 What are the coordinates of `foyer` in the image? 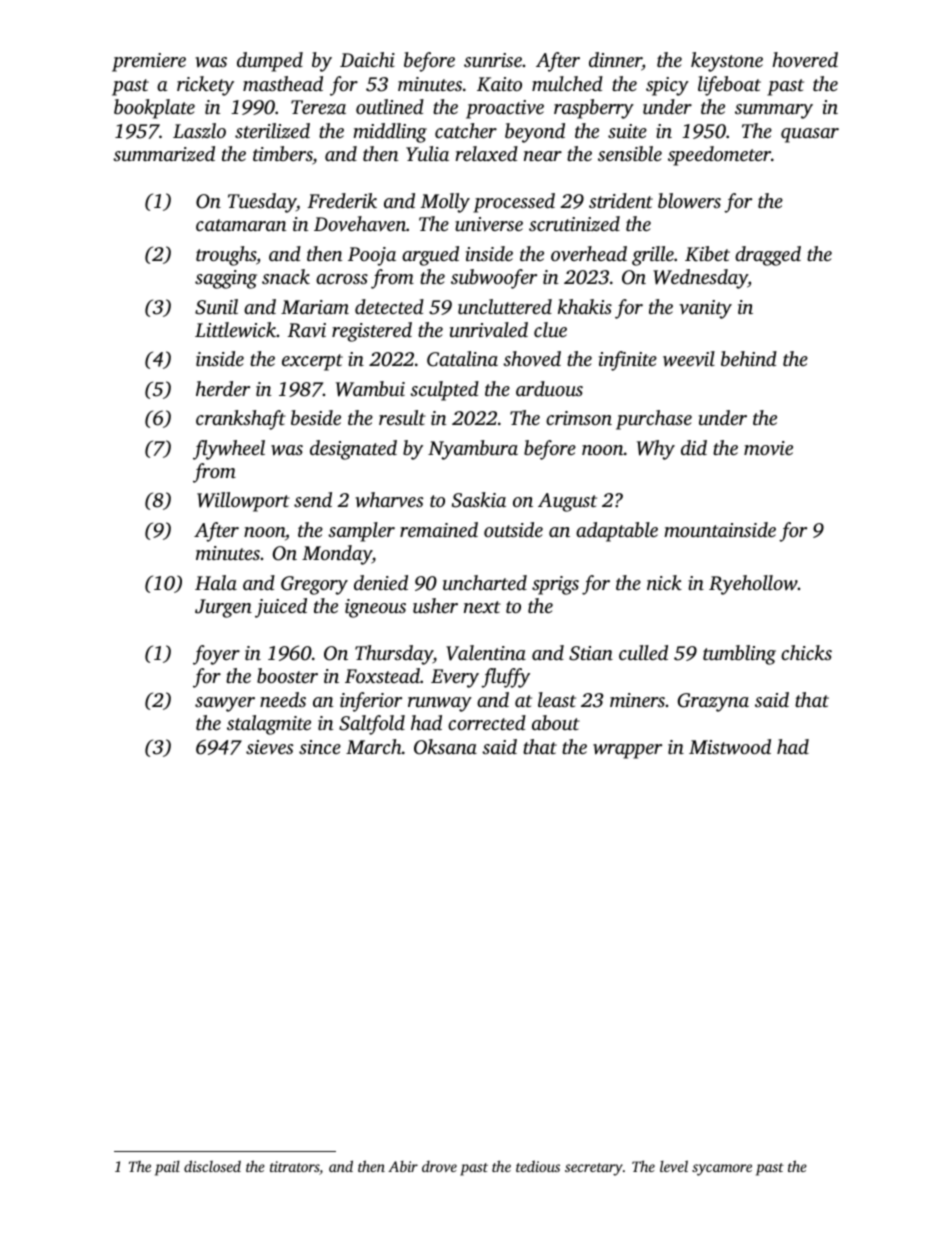 It's located at (216, 655).
